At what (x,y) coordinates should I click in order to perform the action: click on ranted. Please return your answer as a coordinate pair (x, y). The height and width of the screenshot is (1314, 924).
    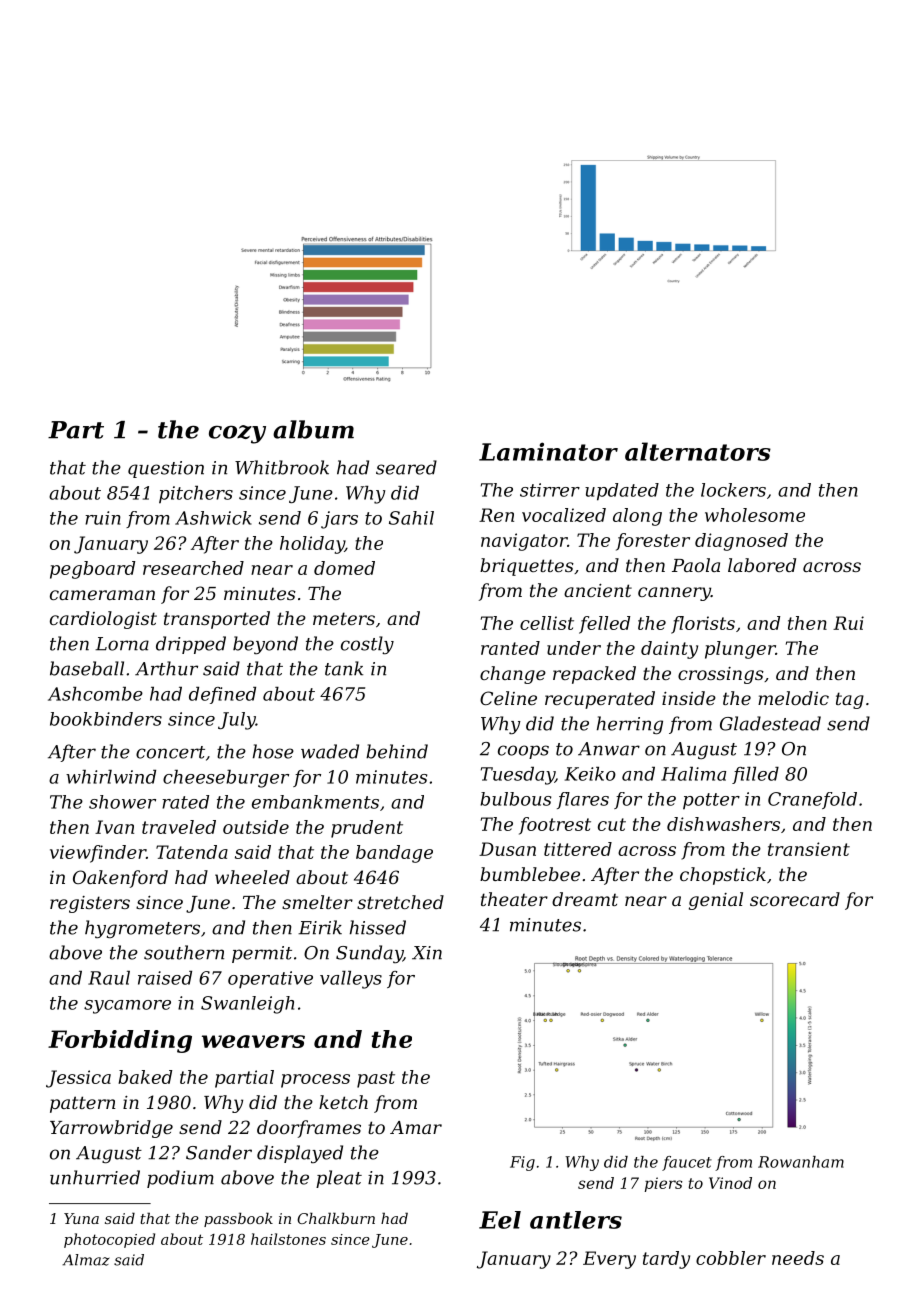
    Looking at the image, I should click on (510, 648).
